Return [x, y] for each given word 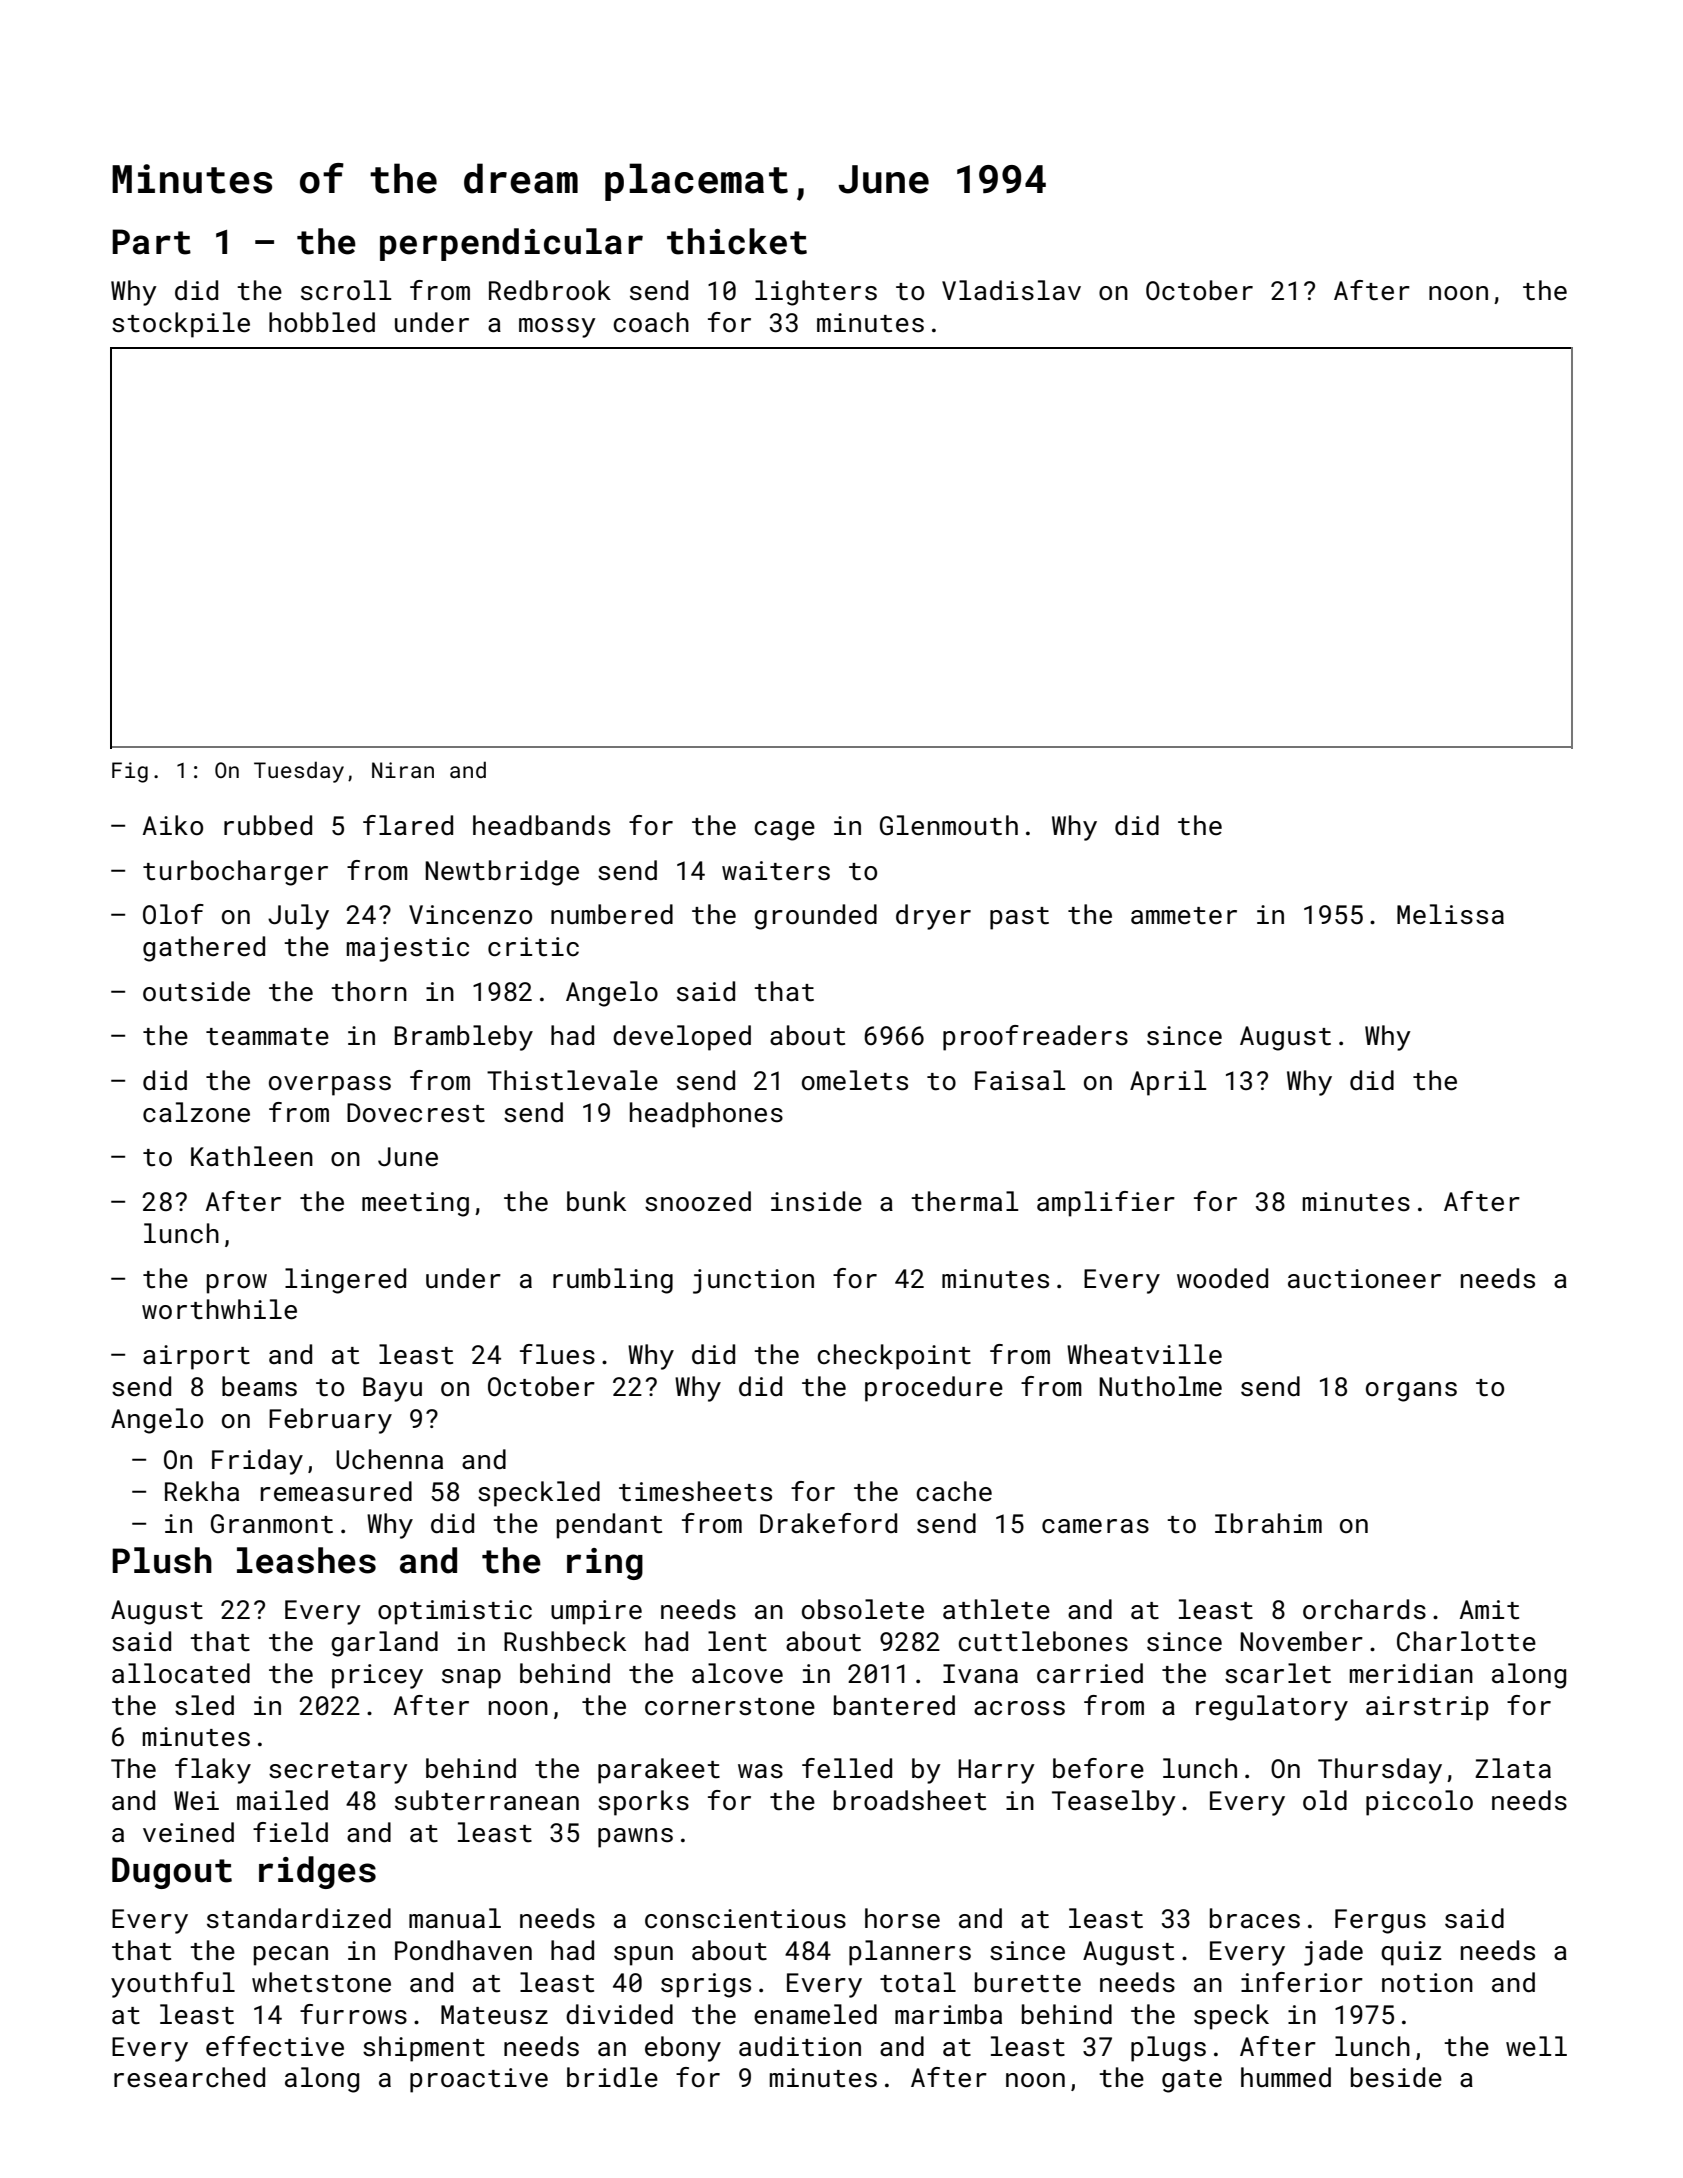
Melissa [1450, 914]
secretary [338, 1772]
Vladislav [1011, 290]
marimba [948, 2014]
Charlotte [1466, 1641]
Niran [403, 770]
